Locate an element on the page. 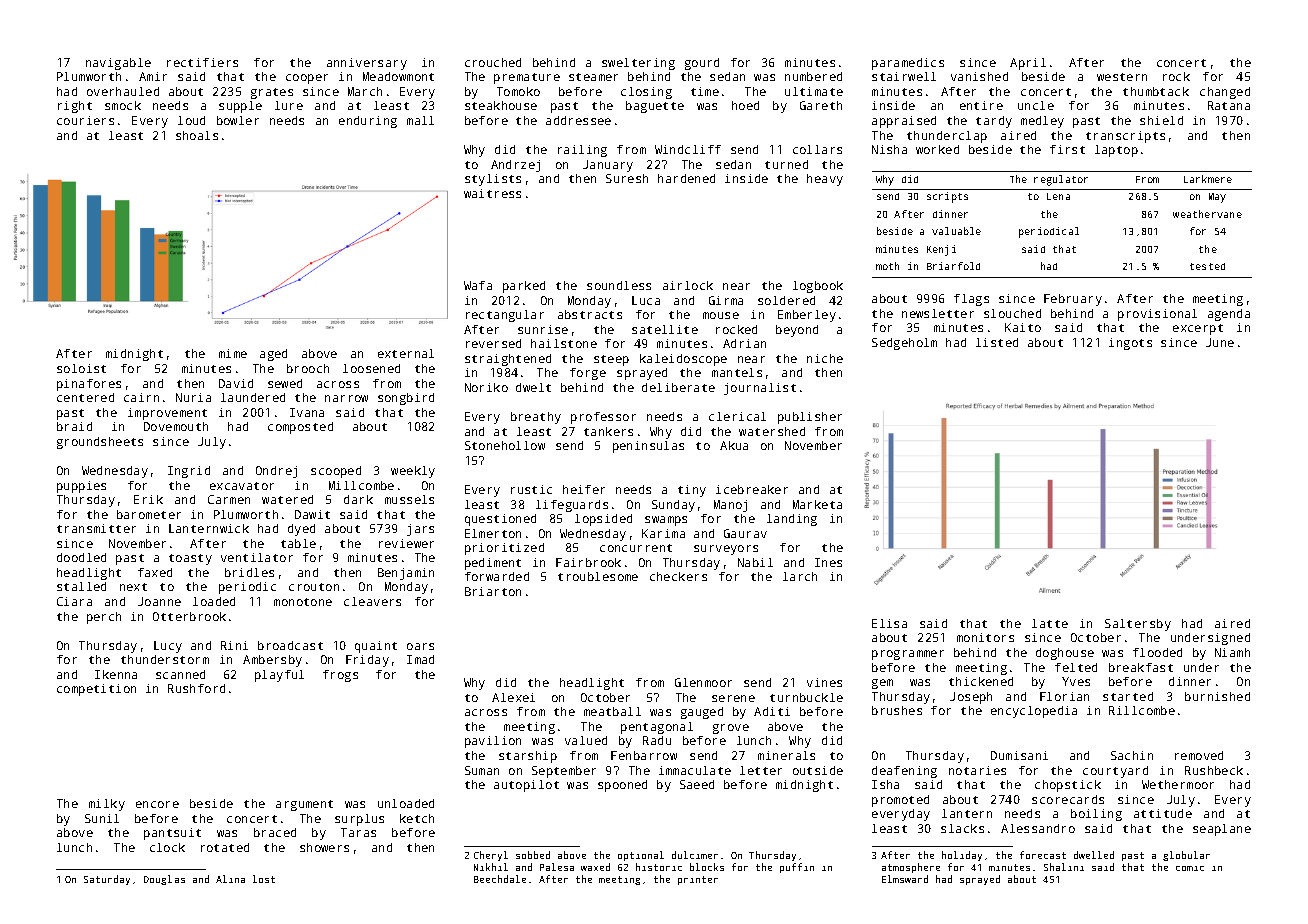 The image size is (1308, 924). vanished is located at coordinates (979, 76).
